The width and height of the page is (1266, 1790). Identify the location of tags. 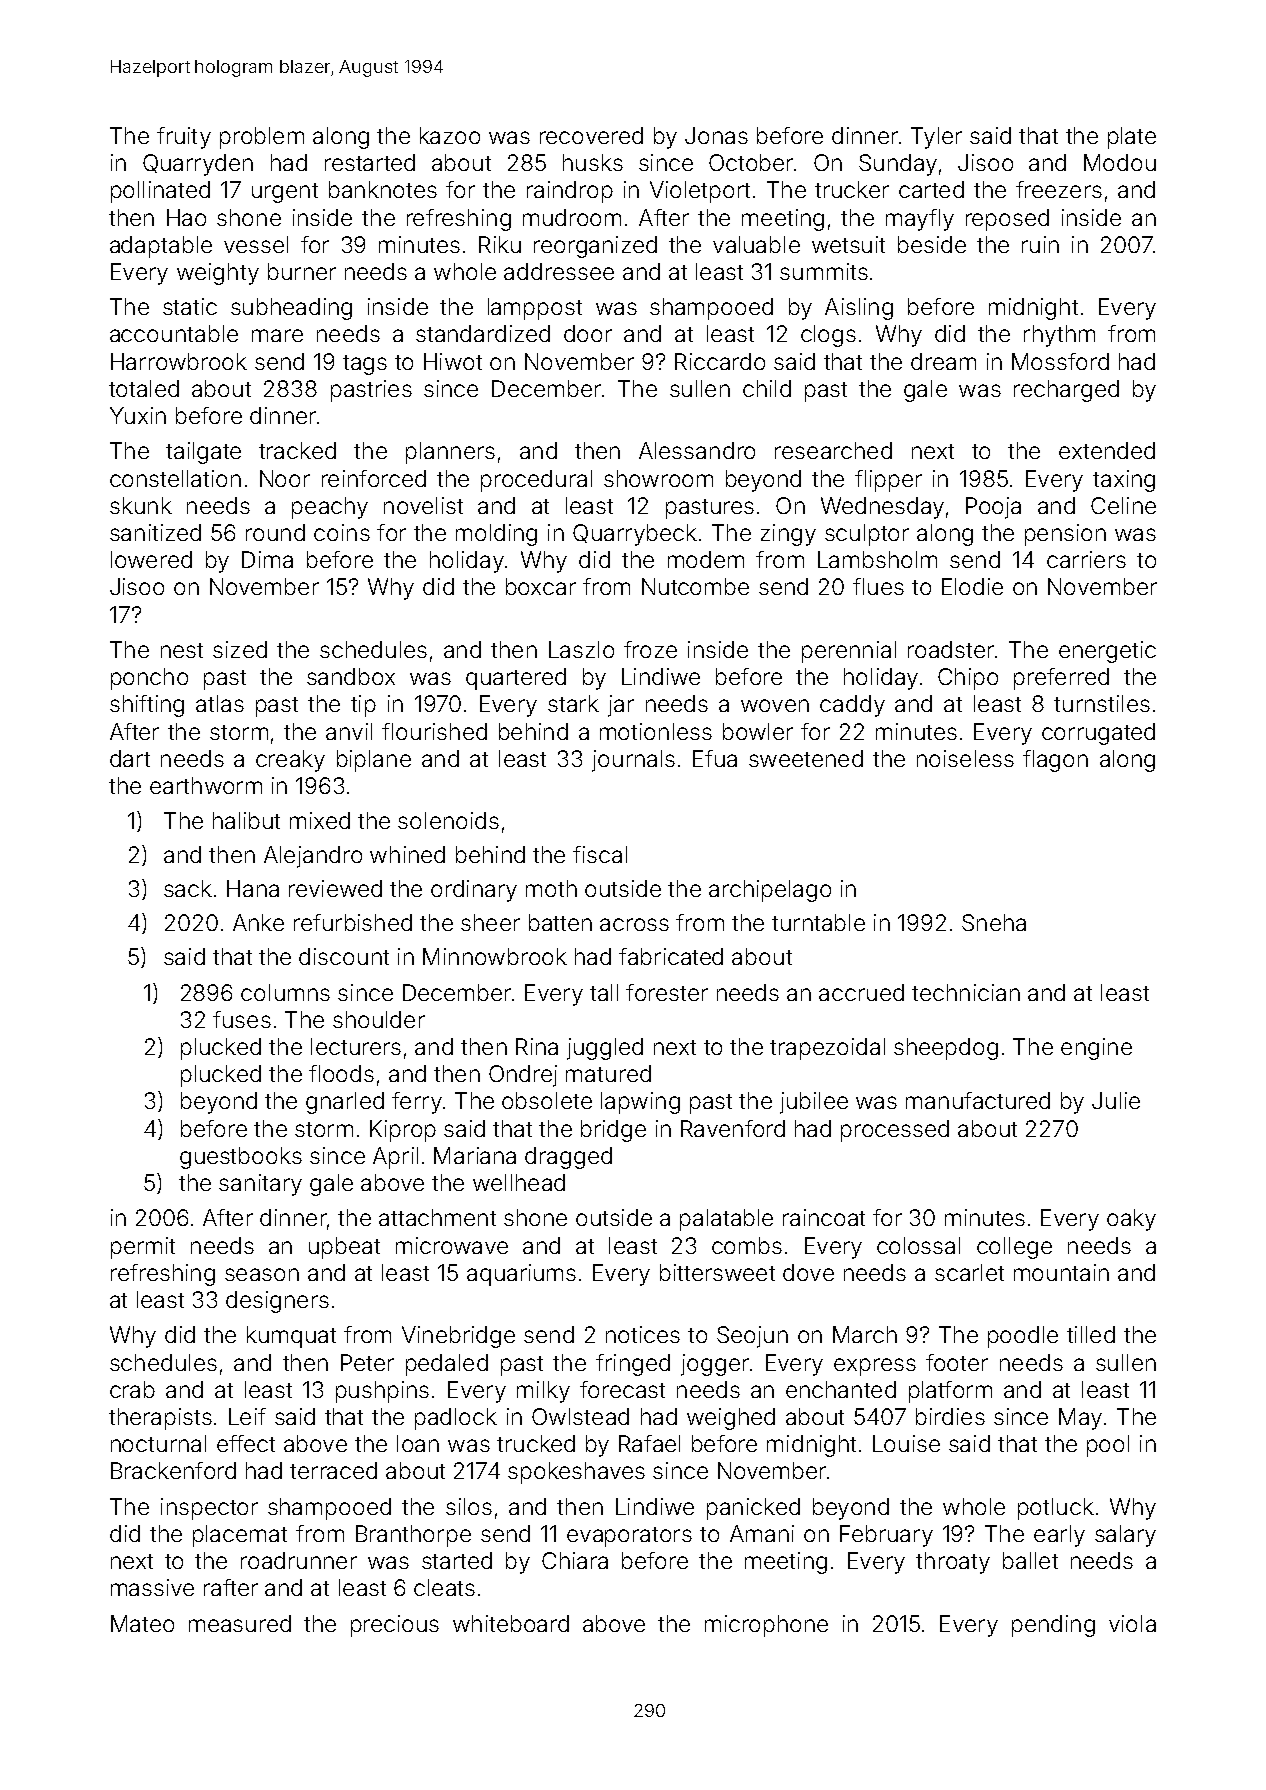
(365, 365).
